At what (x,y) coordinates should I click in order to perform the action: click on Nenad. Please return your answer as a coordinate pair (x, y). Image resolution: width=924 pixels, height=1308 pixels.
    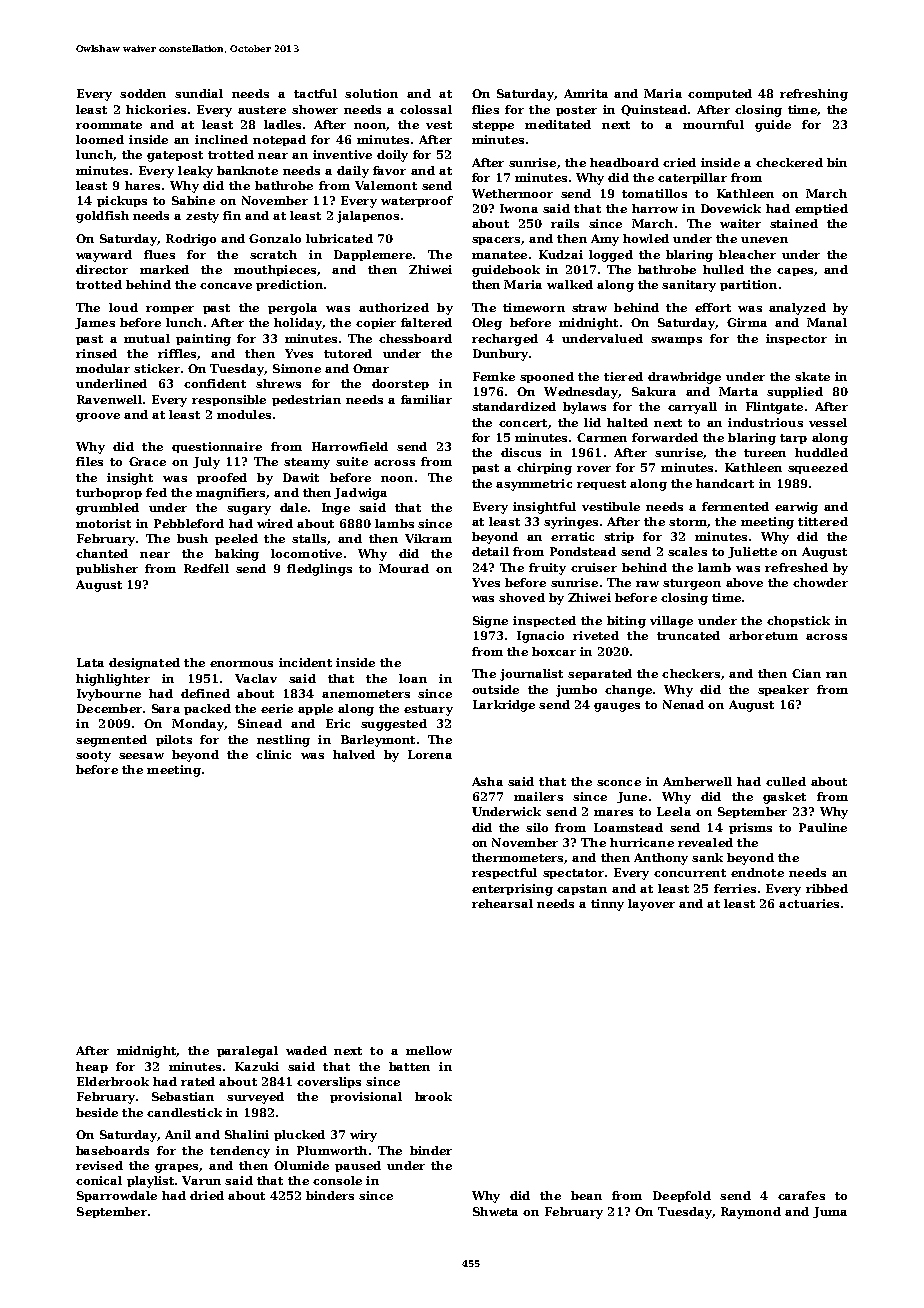
    Looking at the image, I should click on (683, 704).
